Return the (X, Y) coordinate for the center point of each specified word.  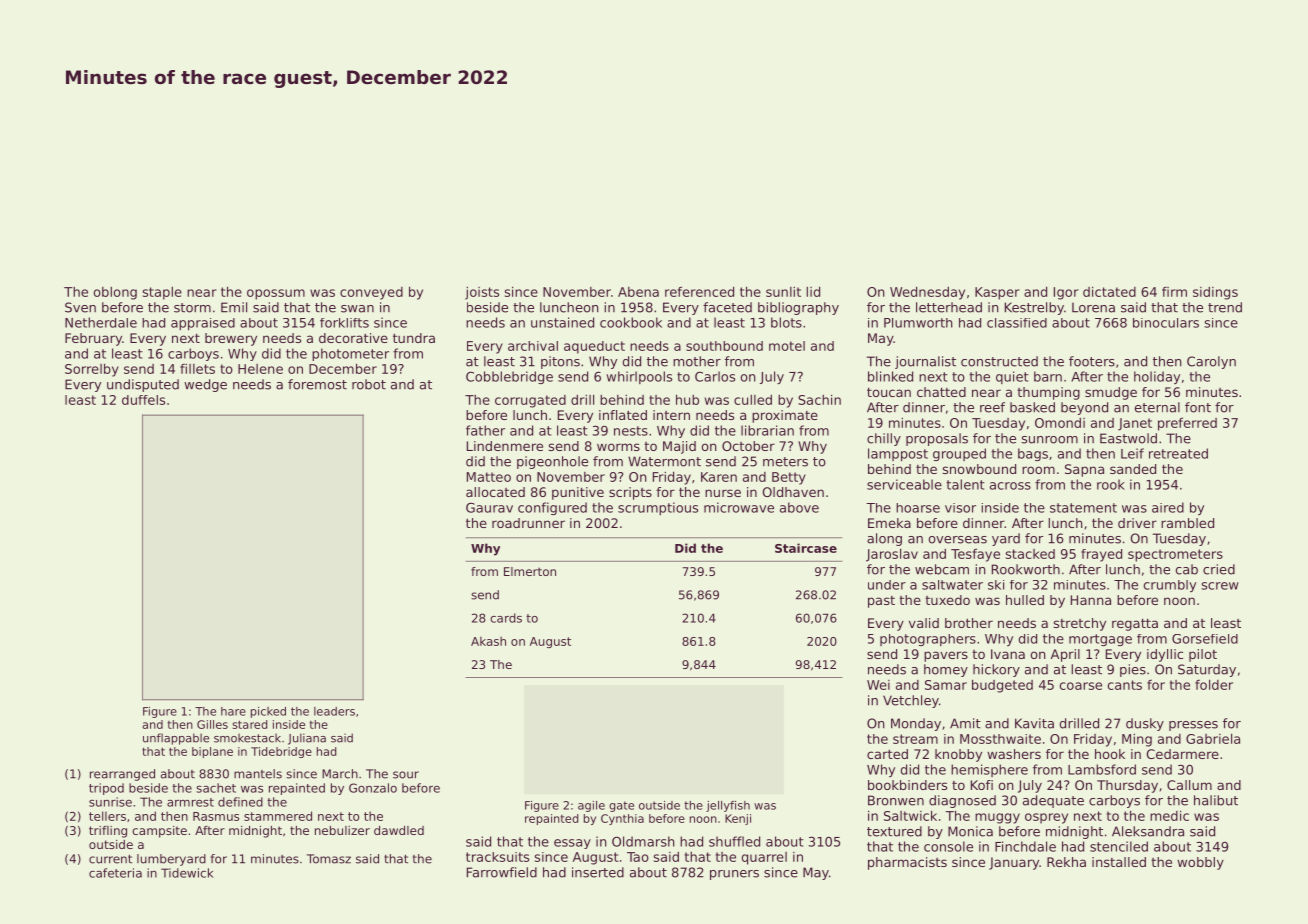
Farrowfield (502, 872)
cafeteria (115, 873)
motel (787, 346)
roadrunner (528, 523)
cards (506, 618)
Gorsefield (1205, 639)
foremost (317, 384)
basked (1032, 407)
